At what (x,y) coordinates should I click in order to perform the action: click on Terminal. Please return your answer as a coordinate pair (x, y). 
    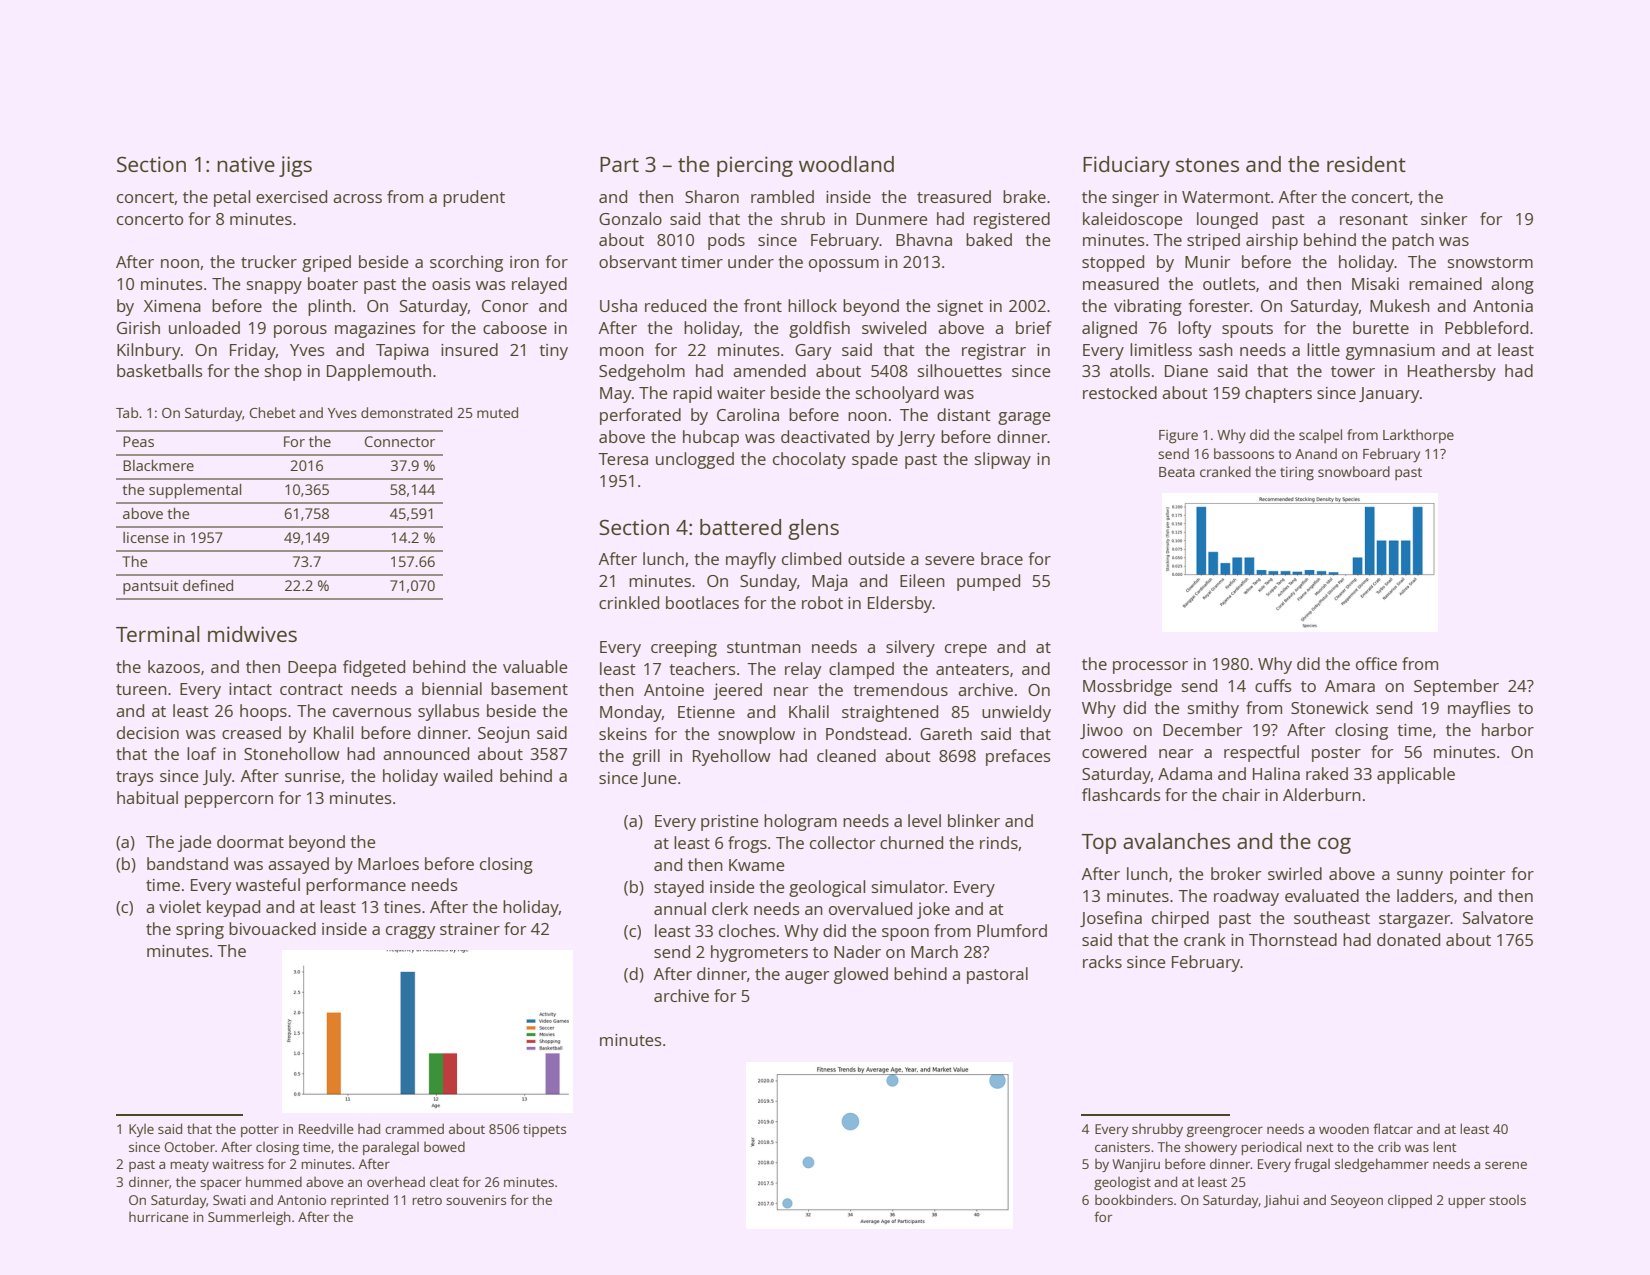
    Looking at the image, I should click on (158, 634).
